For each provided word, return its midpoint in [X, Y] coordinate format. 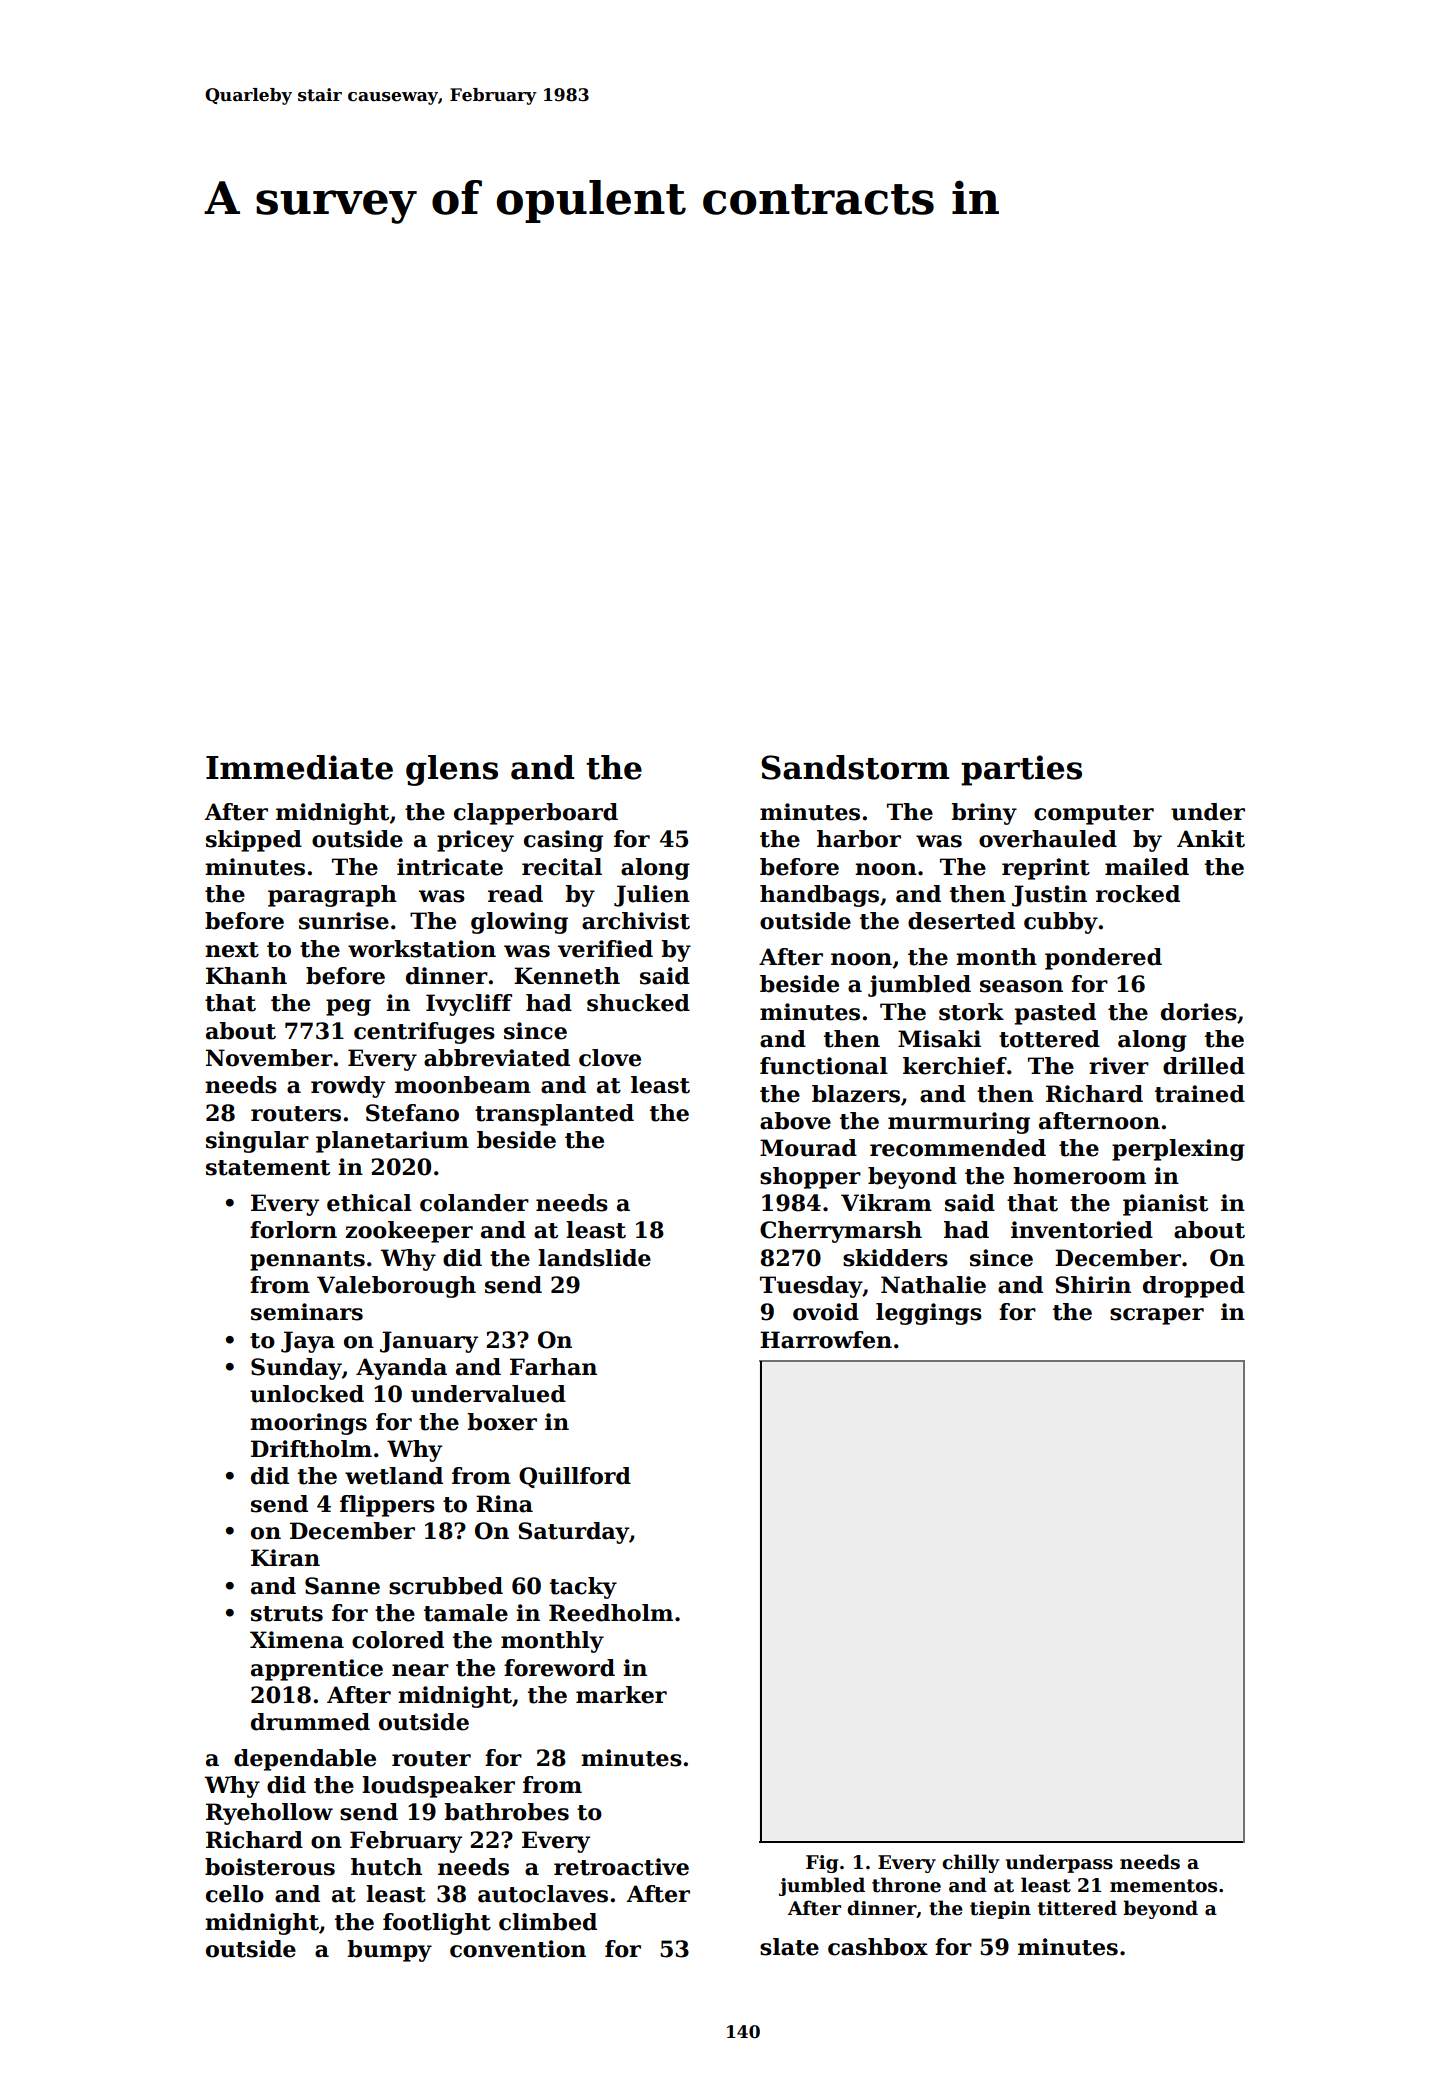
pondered [1103, 959]
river [1119, 1066]
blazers [856, 1094]
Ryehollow [269, 1814]
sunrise [344, 921]
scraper [1157, 1316]
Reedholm [611, 1613]
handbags [819, 896]
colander [474, 1203]
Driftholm [311, 1449]
